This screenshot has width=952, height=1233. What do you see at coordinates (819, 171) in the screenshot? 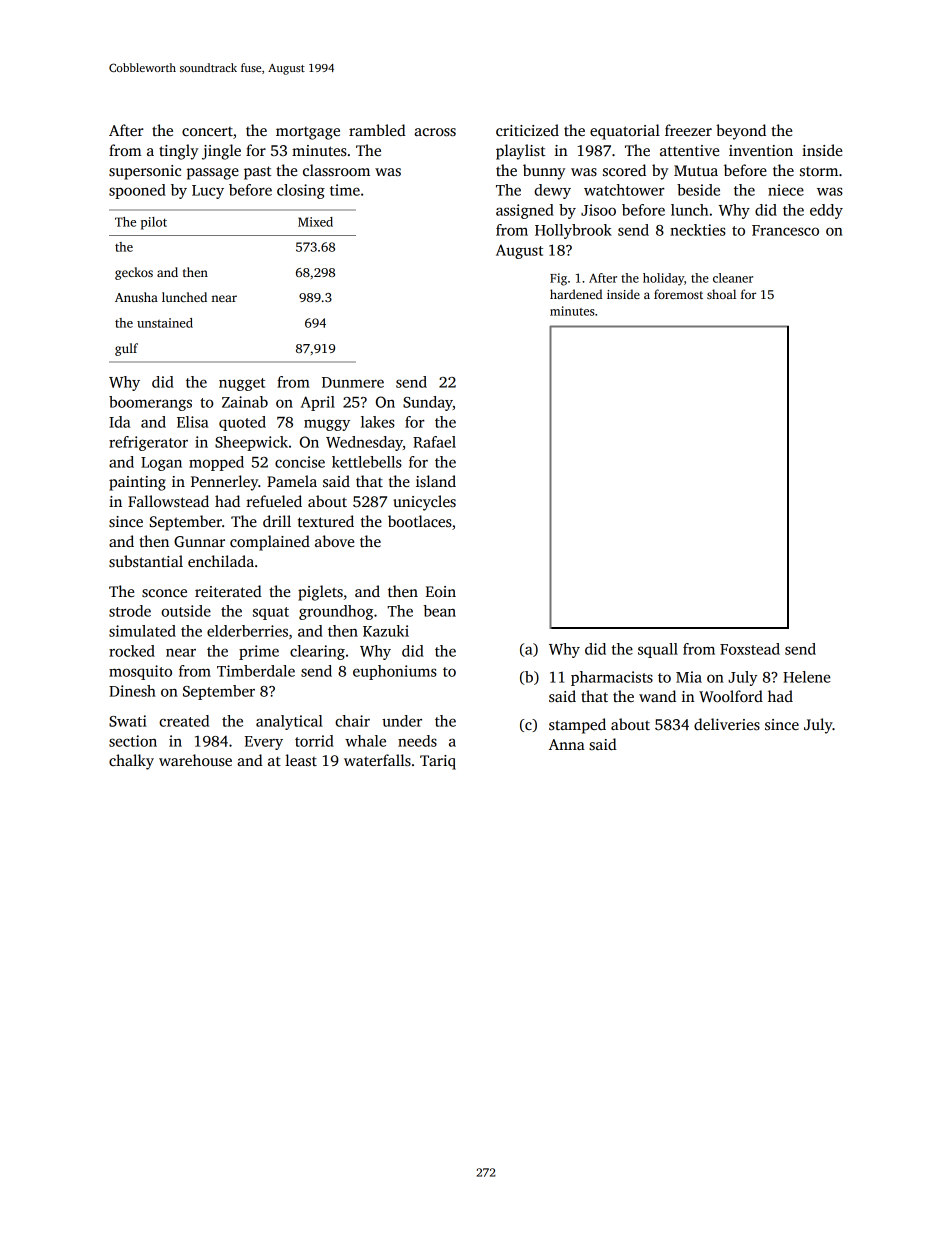
I see `storm` at bounding box center [819, 171].
